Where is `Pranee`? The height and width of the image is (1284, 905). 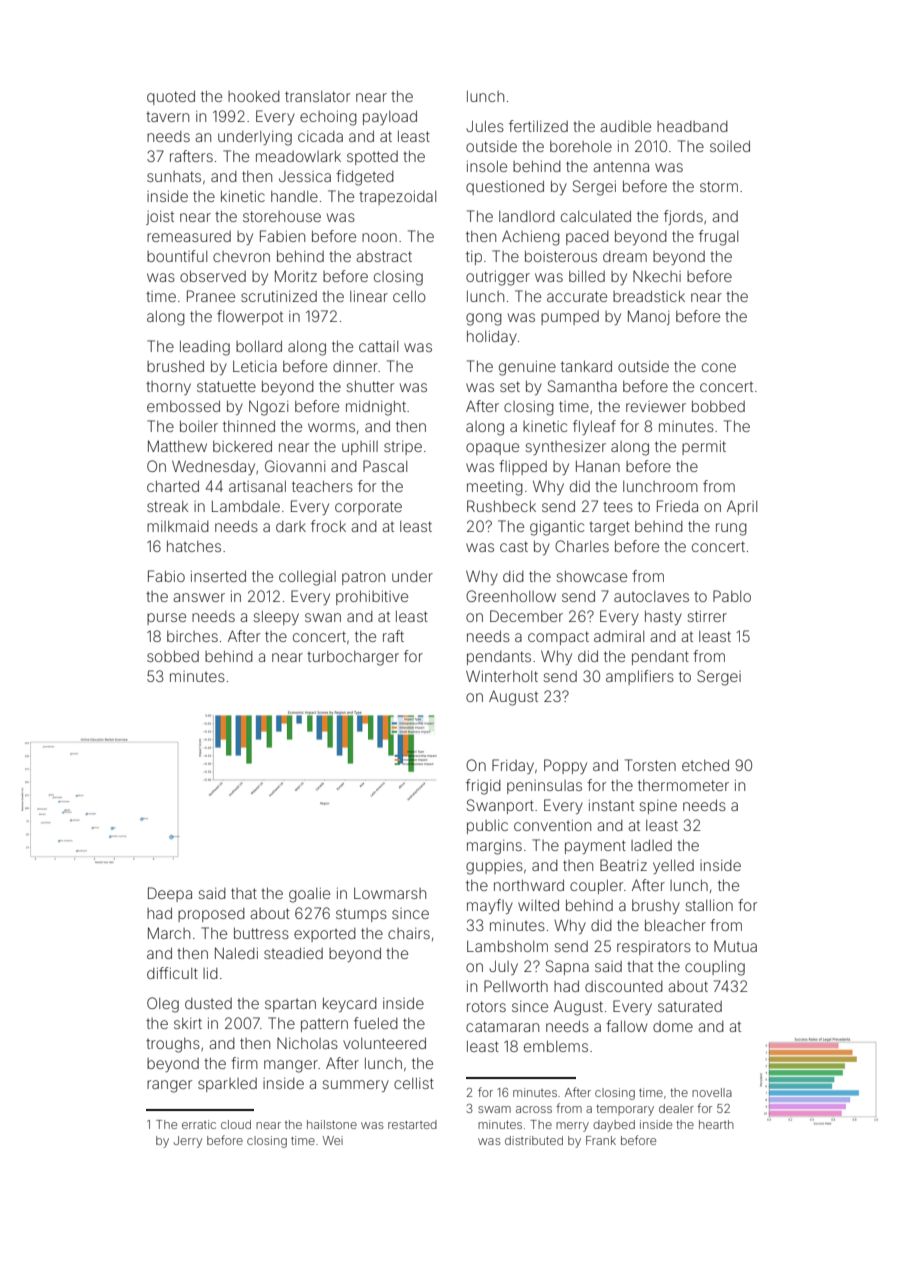 Pranee is located at coordinates (211, 296).
